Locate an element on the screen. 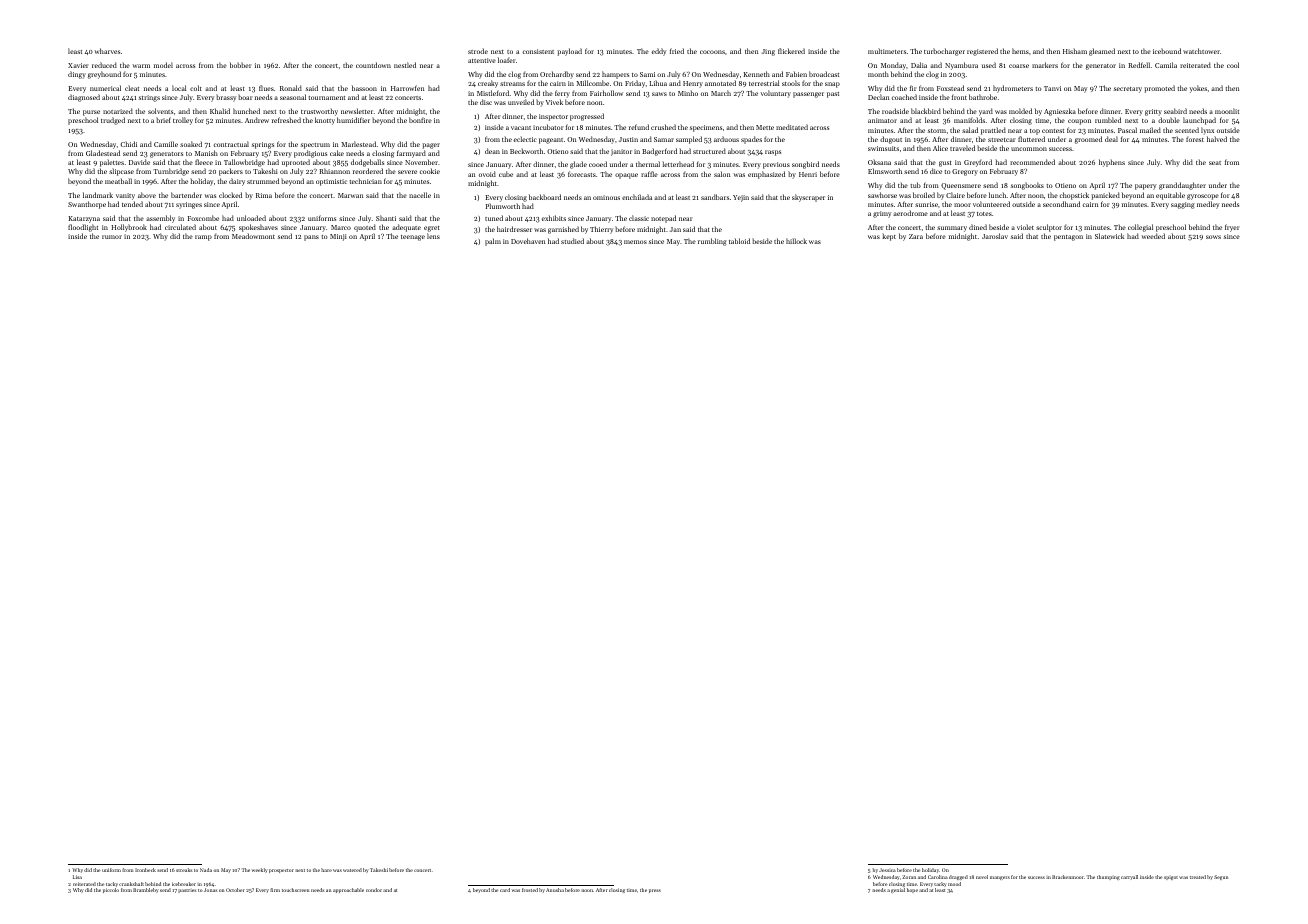  novel is located at coordinates (982, 877).
